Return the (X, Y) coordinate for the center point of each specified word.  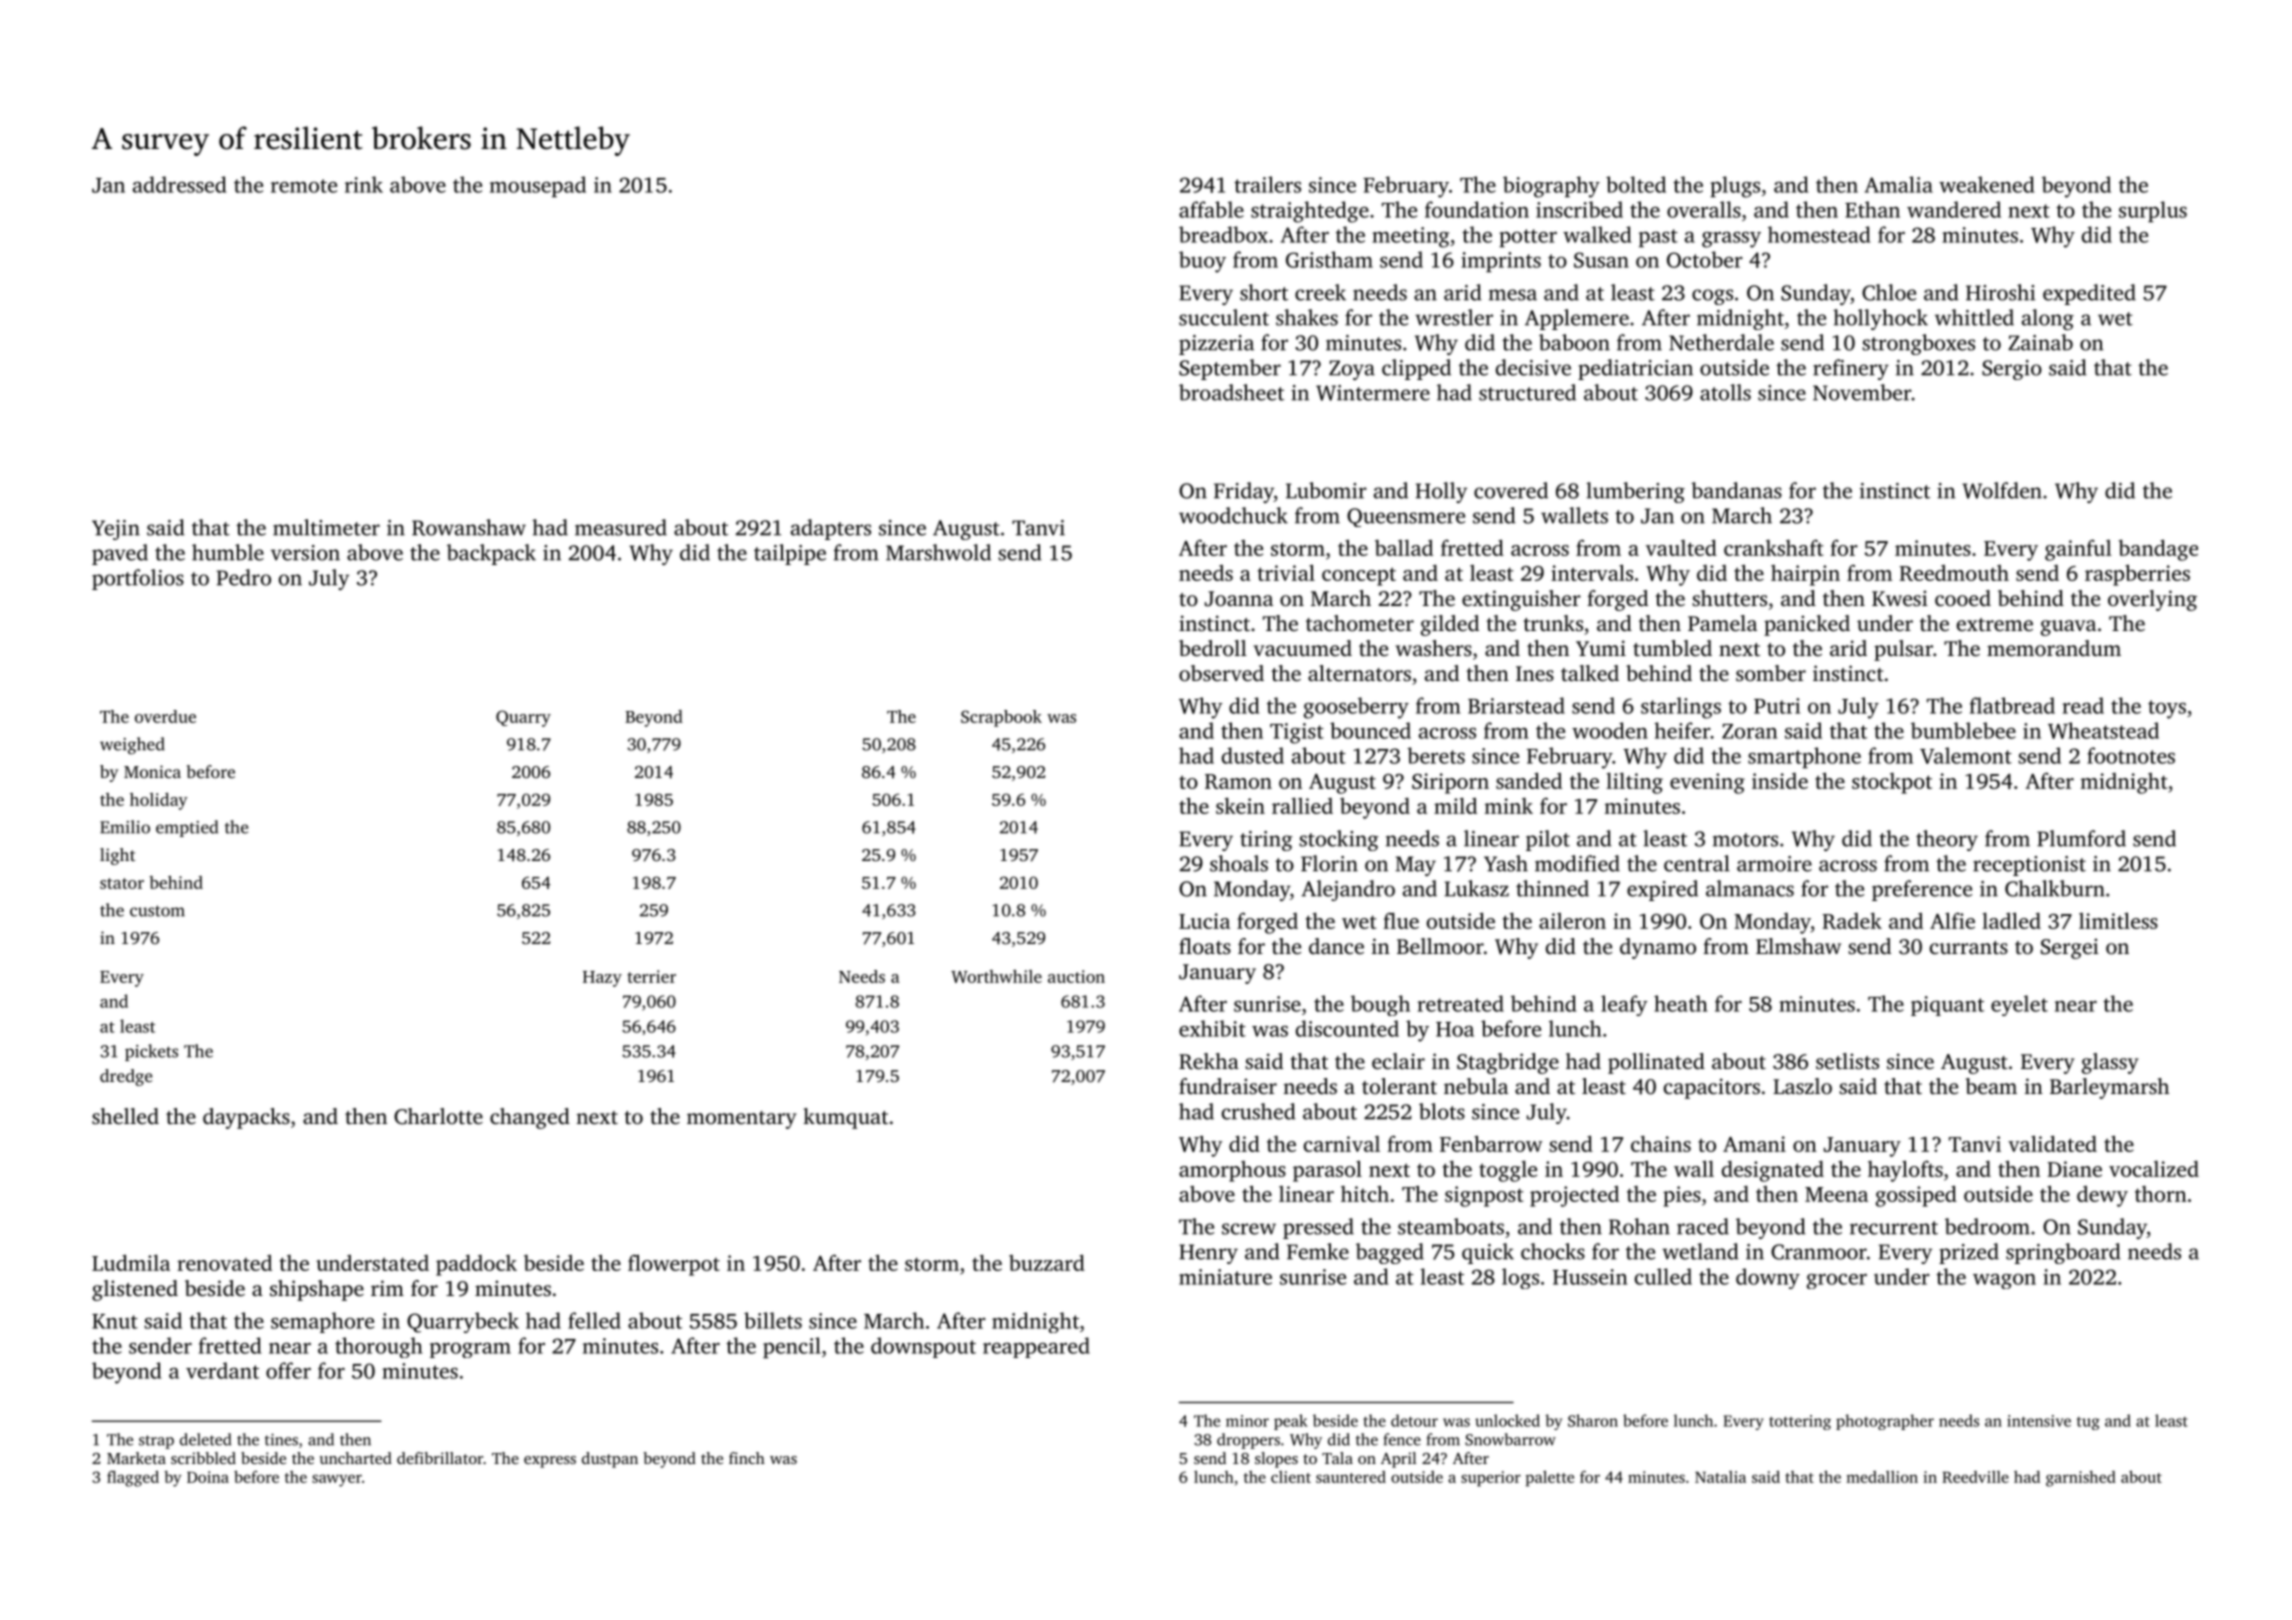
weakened (1986, 184)
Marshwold (938, 552)
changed (530, 1118)
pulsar (1903, 650)
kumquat (845, 1118)
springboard (2063, 1253)
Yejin (116, 530)
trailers (1267, 184)
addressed (179, 184)
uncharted (356, 1458)
